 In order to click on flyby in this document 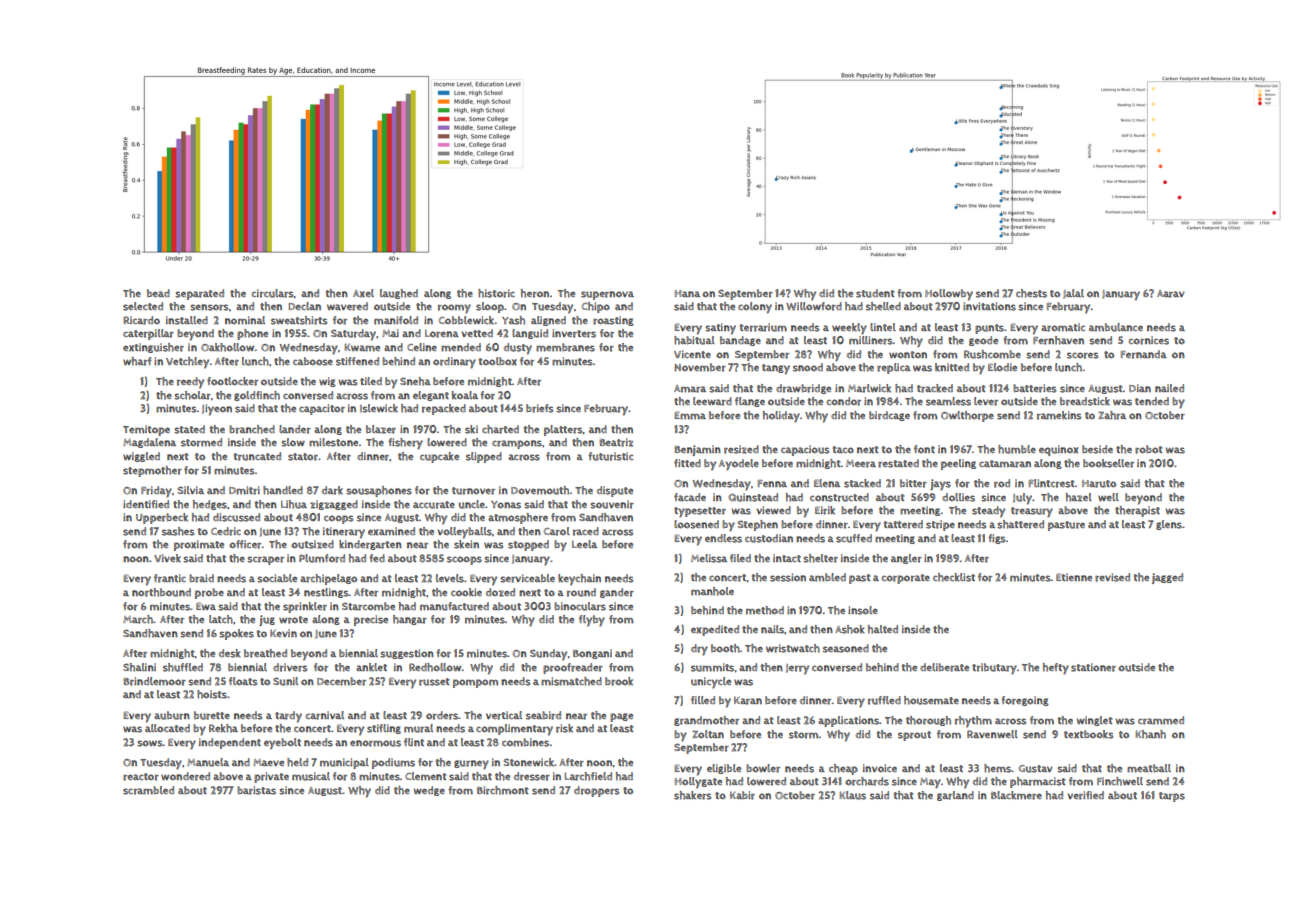, I will do `click(592, 621)`.
